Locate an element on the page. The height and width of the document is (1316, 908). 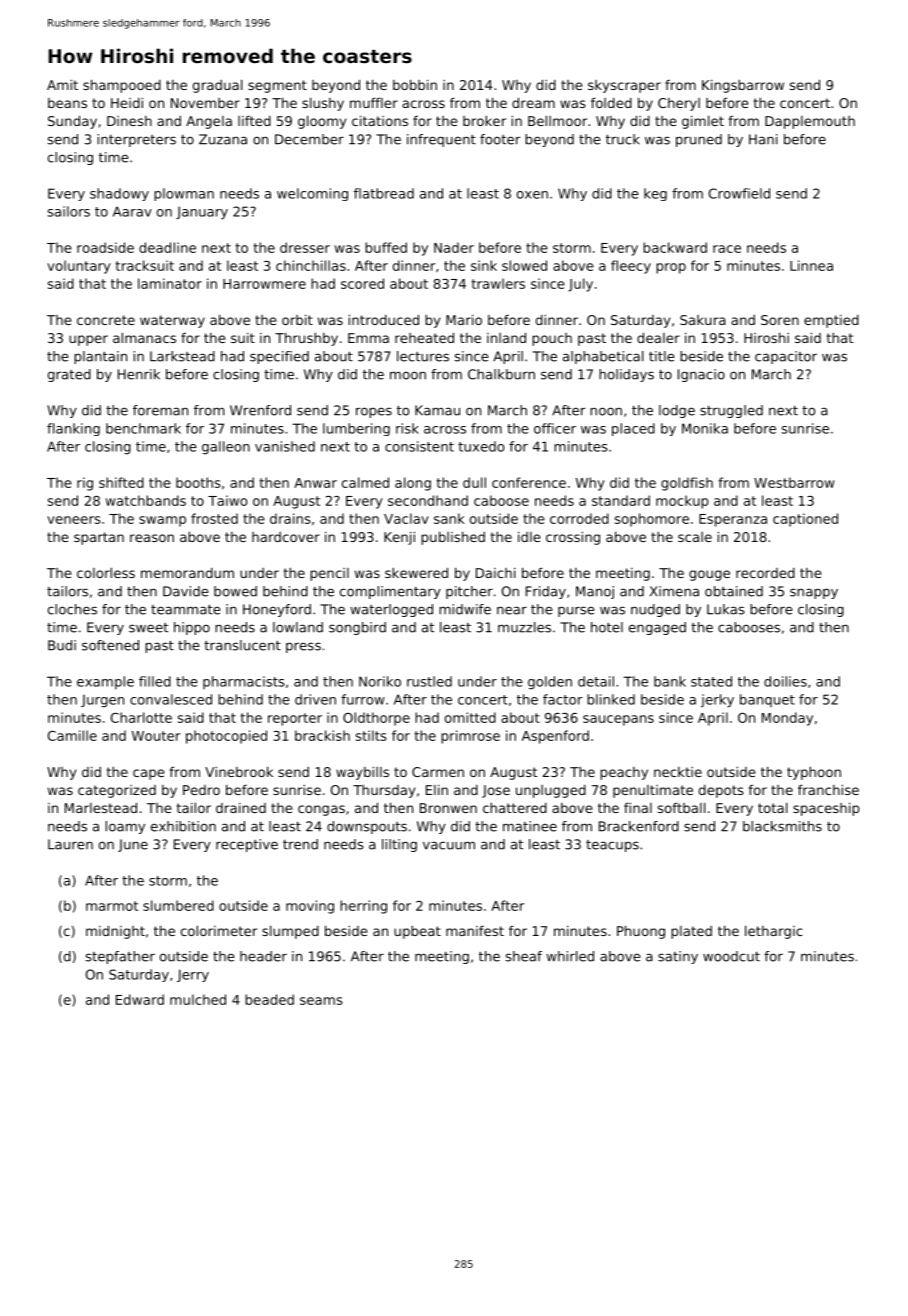
bobbin is located at coordinates (415, 84).
